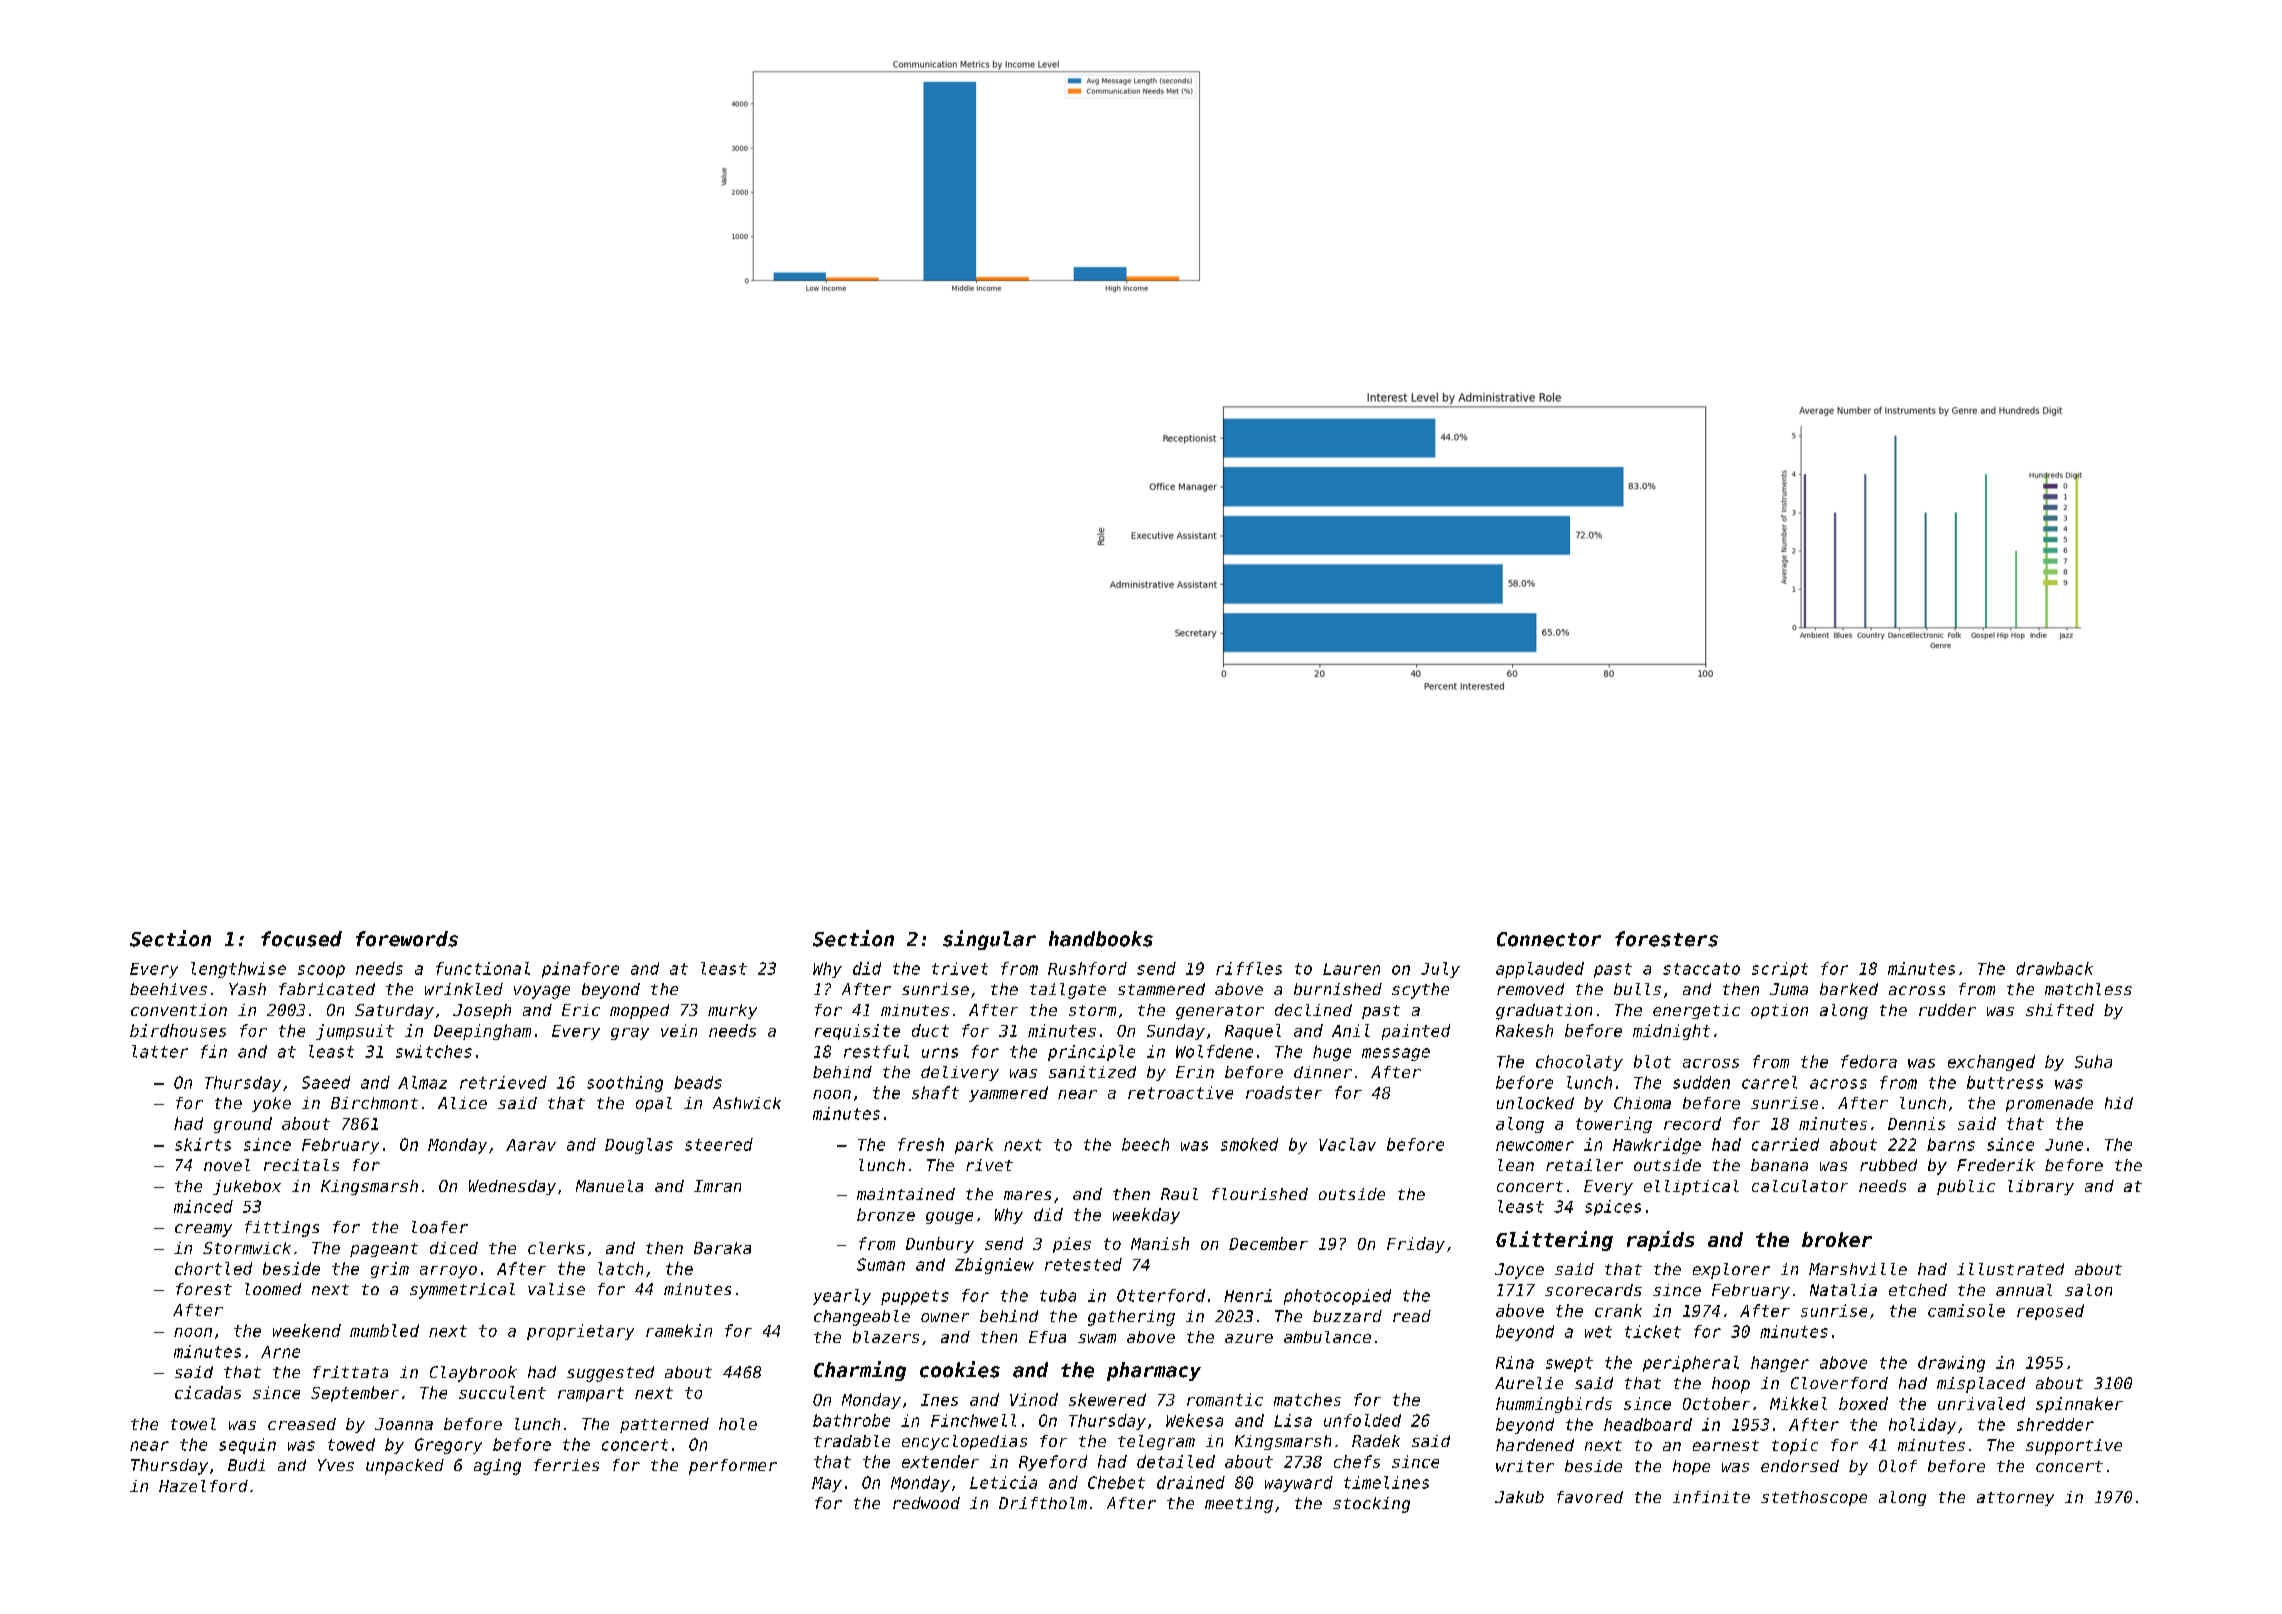  Describe the element at coordinates (203, 1486) in the document. I see `Hazelford` at that location.
